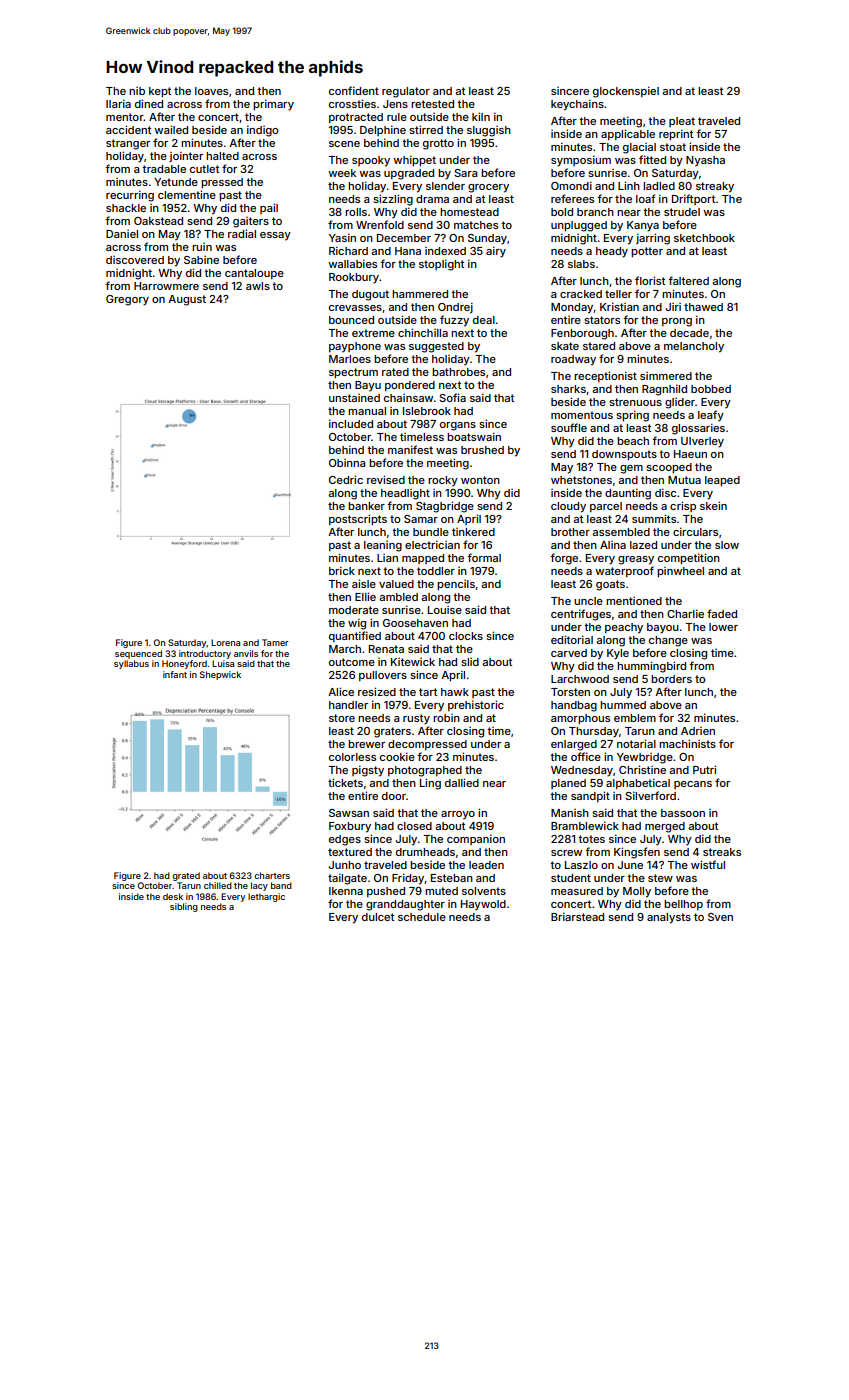  What do you see at coordinates (458, 372) in the screenshot?
I see `bathrobes` at bounding box center [458, 372].
